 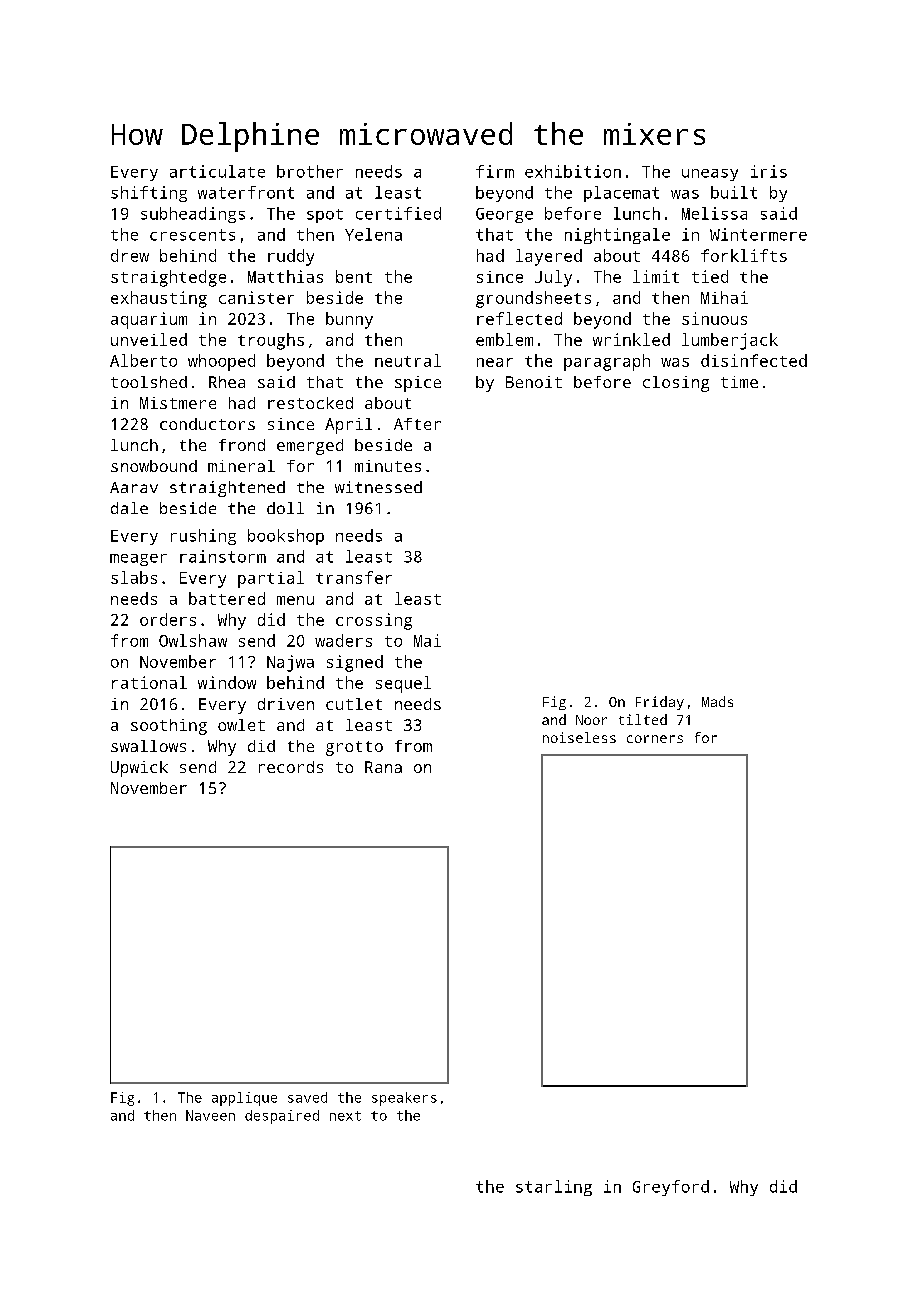 I want to click on transfer, so click(x=354, y=577).
